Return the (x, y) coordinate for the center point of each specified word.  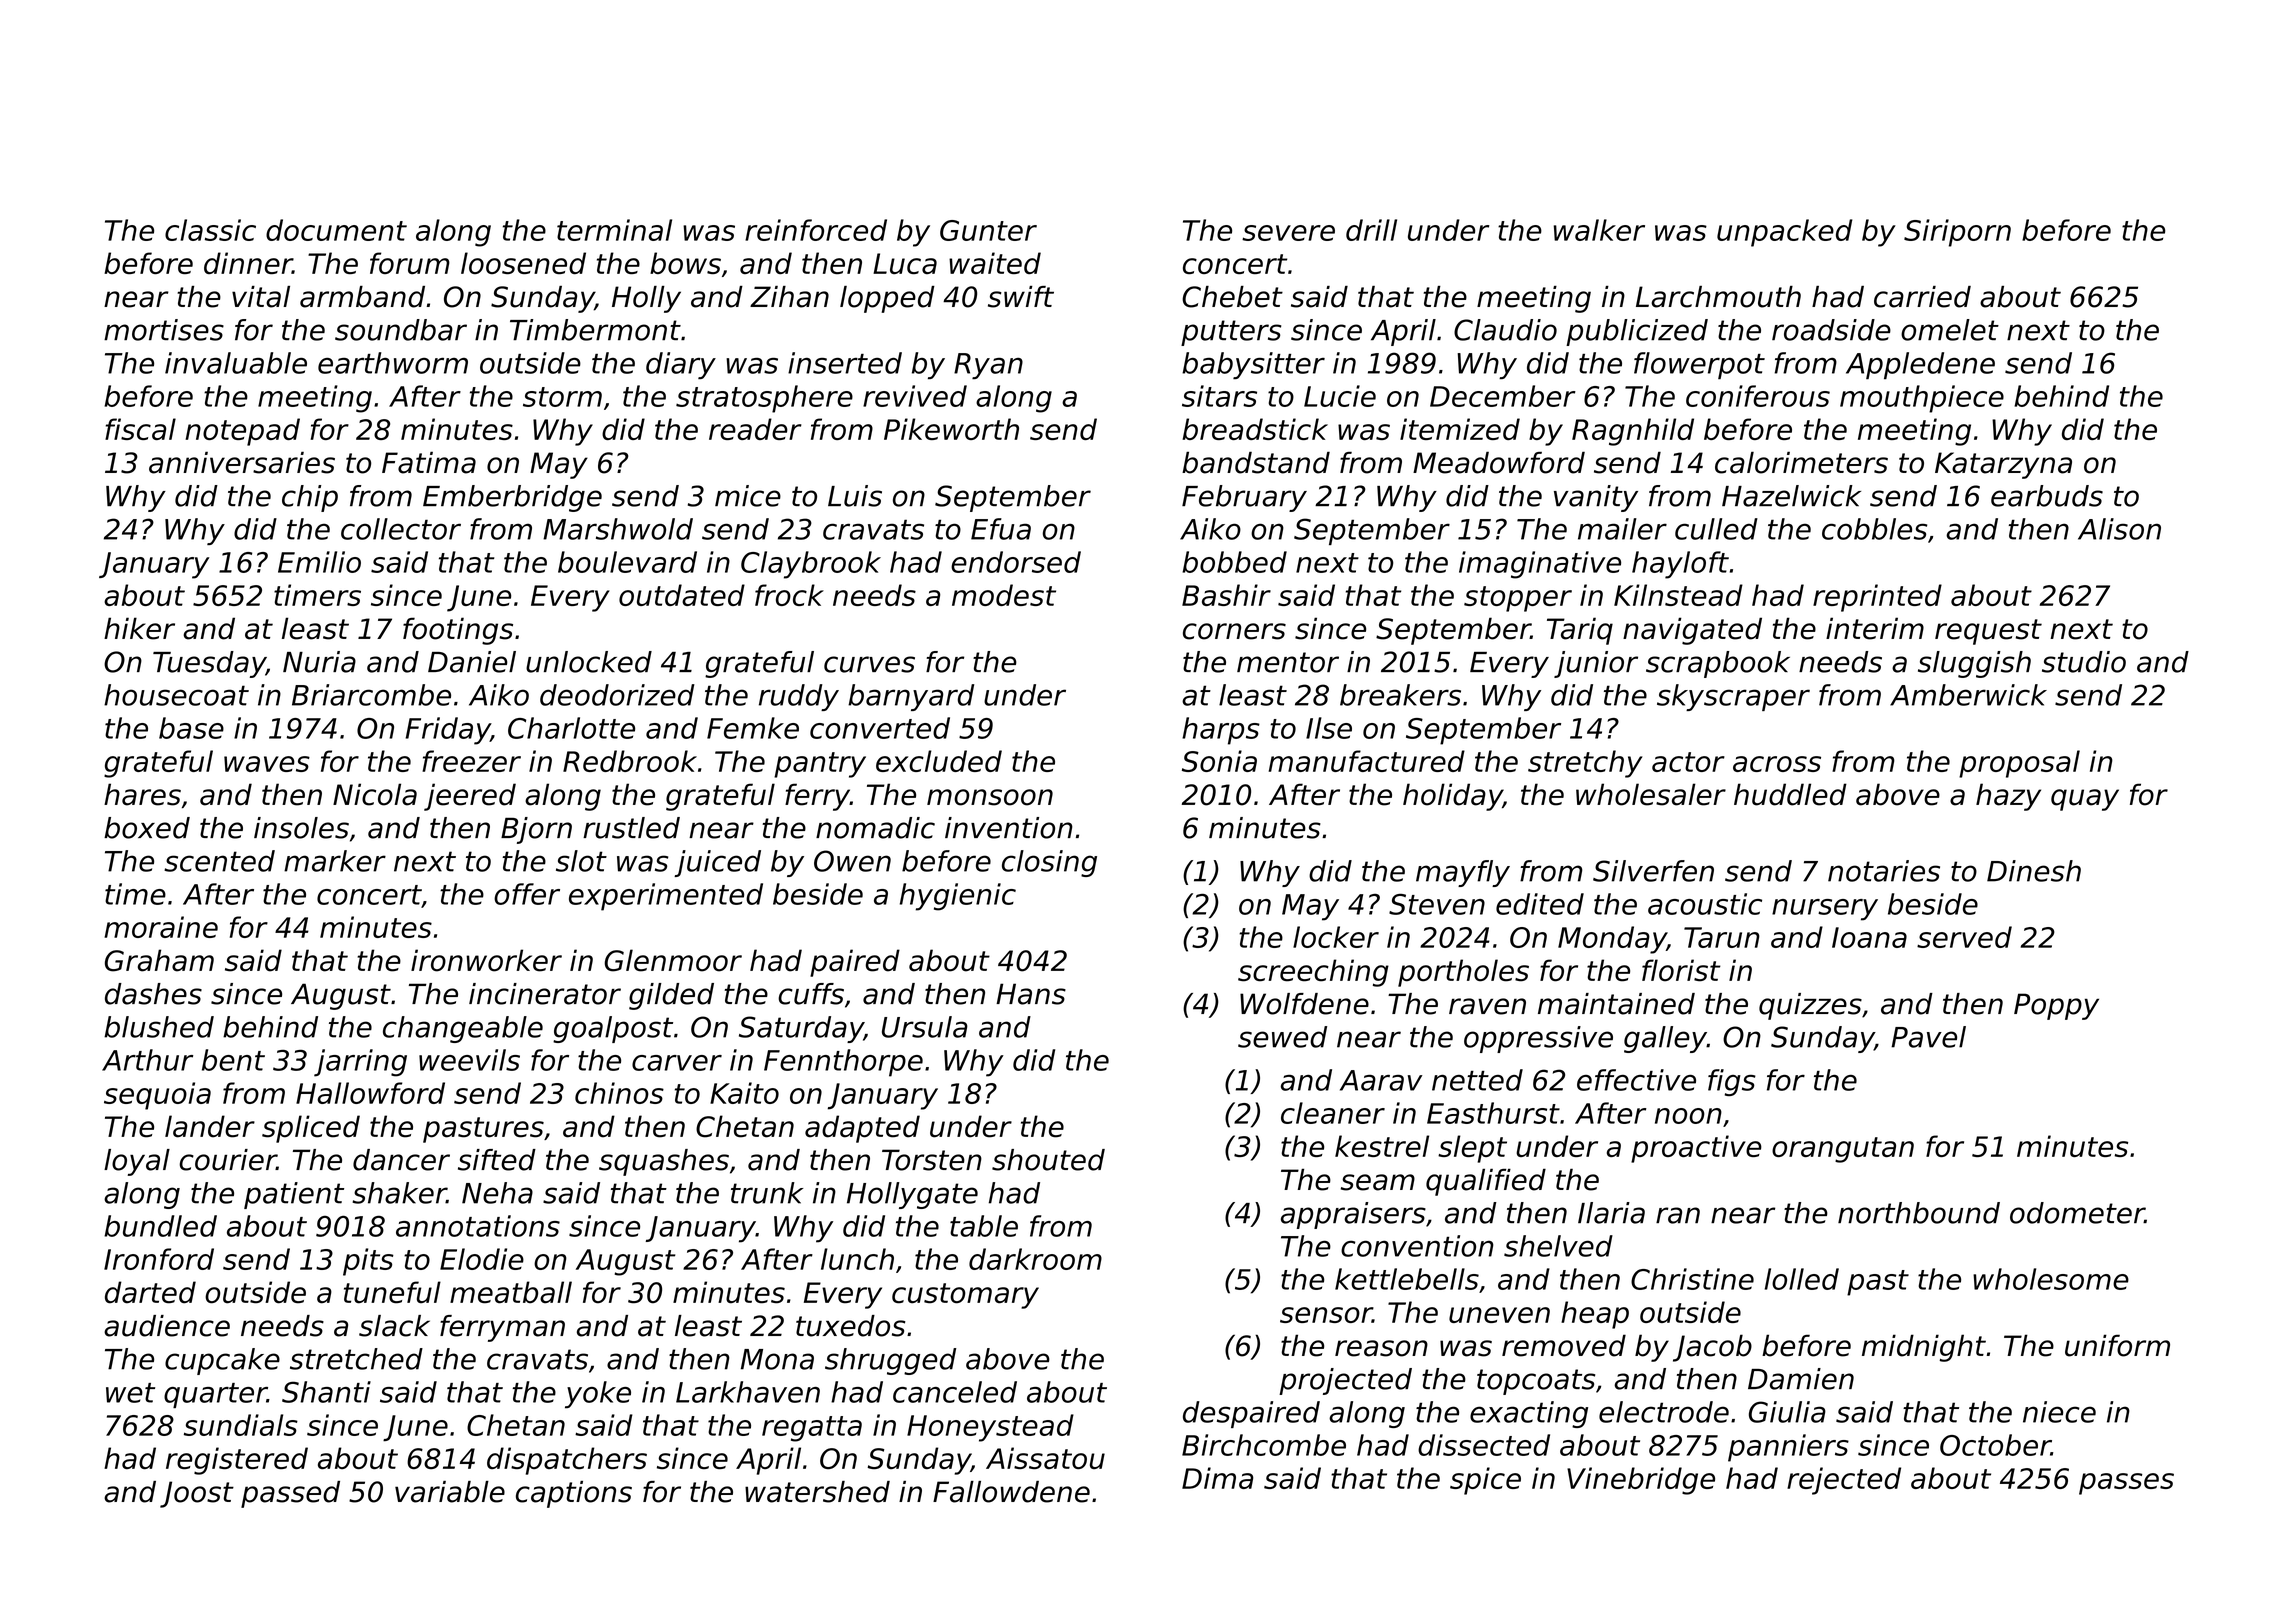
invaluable (236, 363)
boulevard (627, 562)
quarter (215, 1395)
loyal (137, 1162)
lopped (887, 299)
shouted (1048, 1160)
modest (1004, 595)
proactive (1696, 1149)
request (1988, 632)
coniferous (1758, 396)
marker (335, 861)
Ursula (925, 1027)
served (1964, 937)
